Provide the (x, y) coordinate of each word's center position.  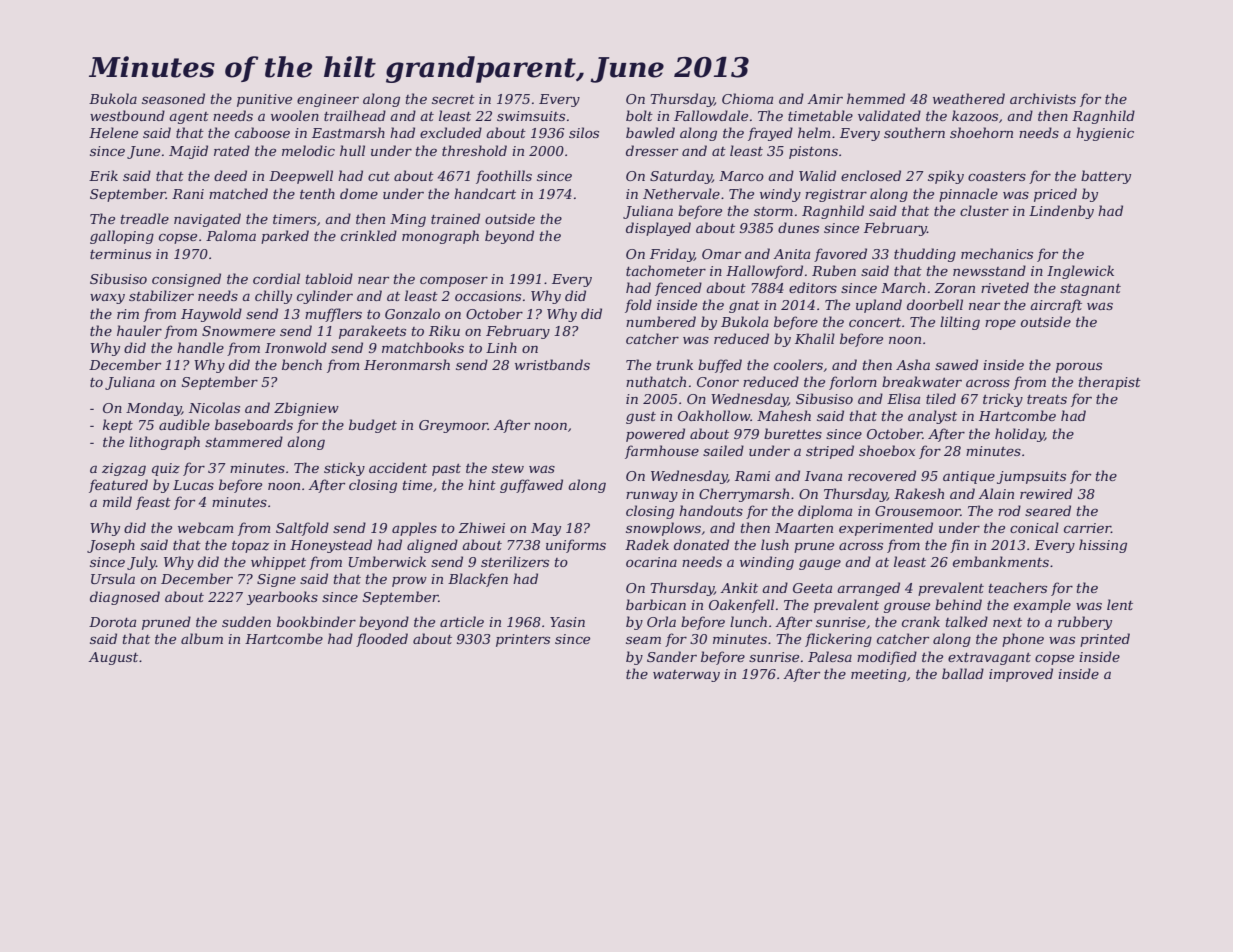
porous (1079, 368)
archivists (1043, 98)
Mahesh (784, 415)
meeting (878, 675)
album (202, 638)
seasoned (173, 98)
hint (482, 484)
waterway (686, 676)
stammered (244, 441)
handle (200, 347)
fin (959, 546)
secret (453, 99)
